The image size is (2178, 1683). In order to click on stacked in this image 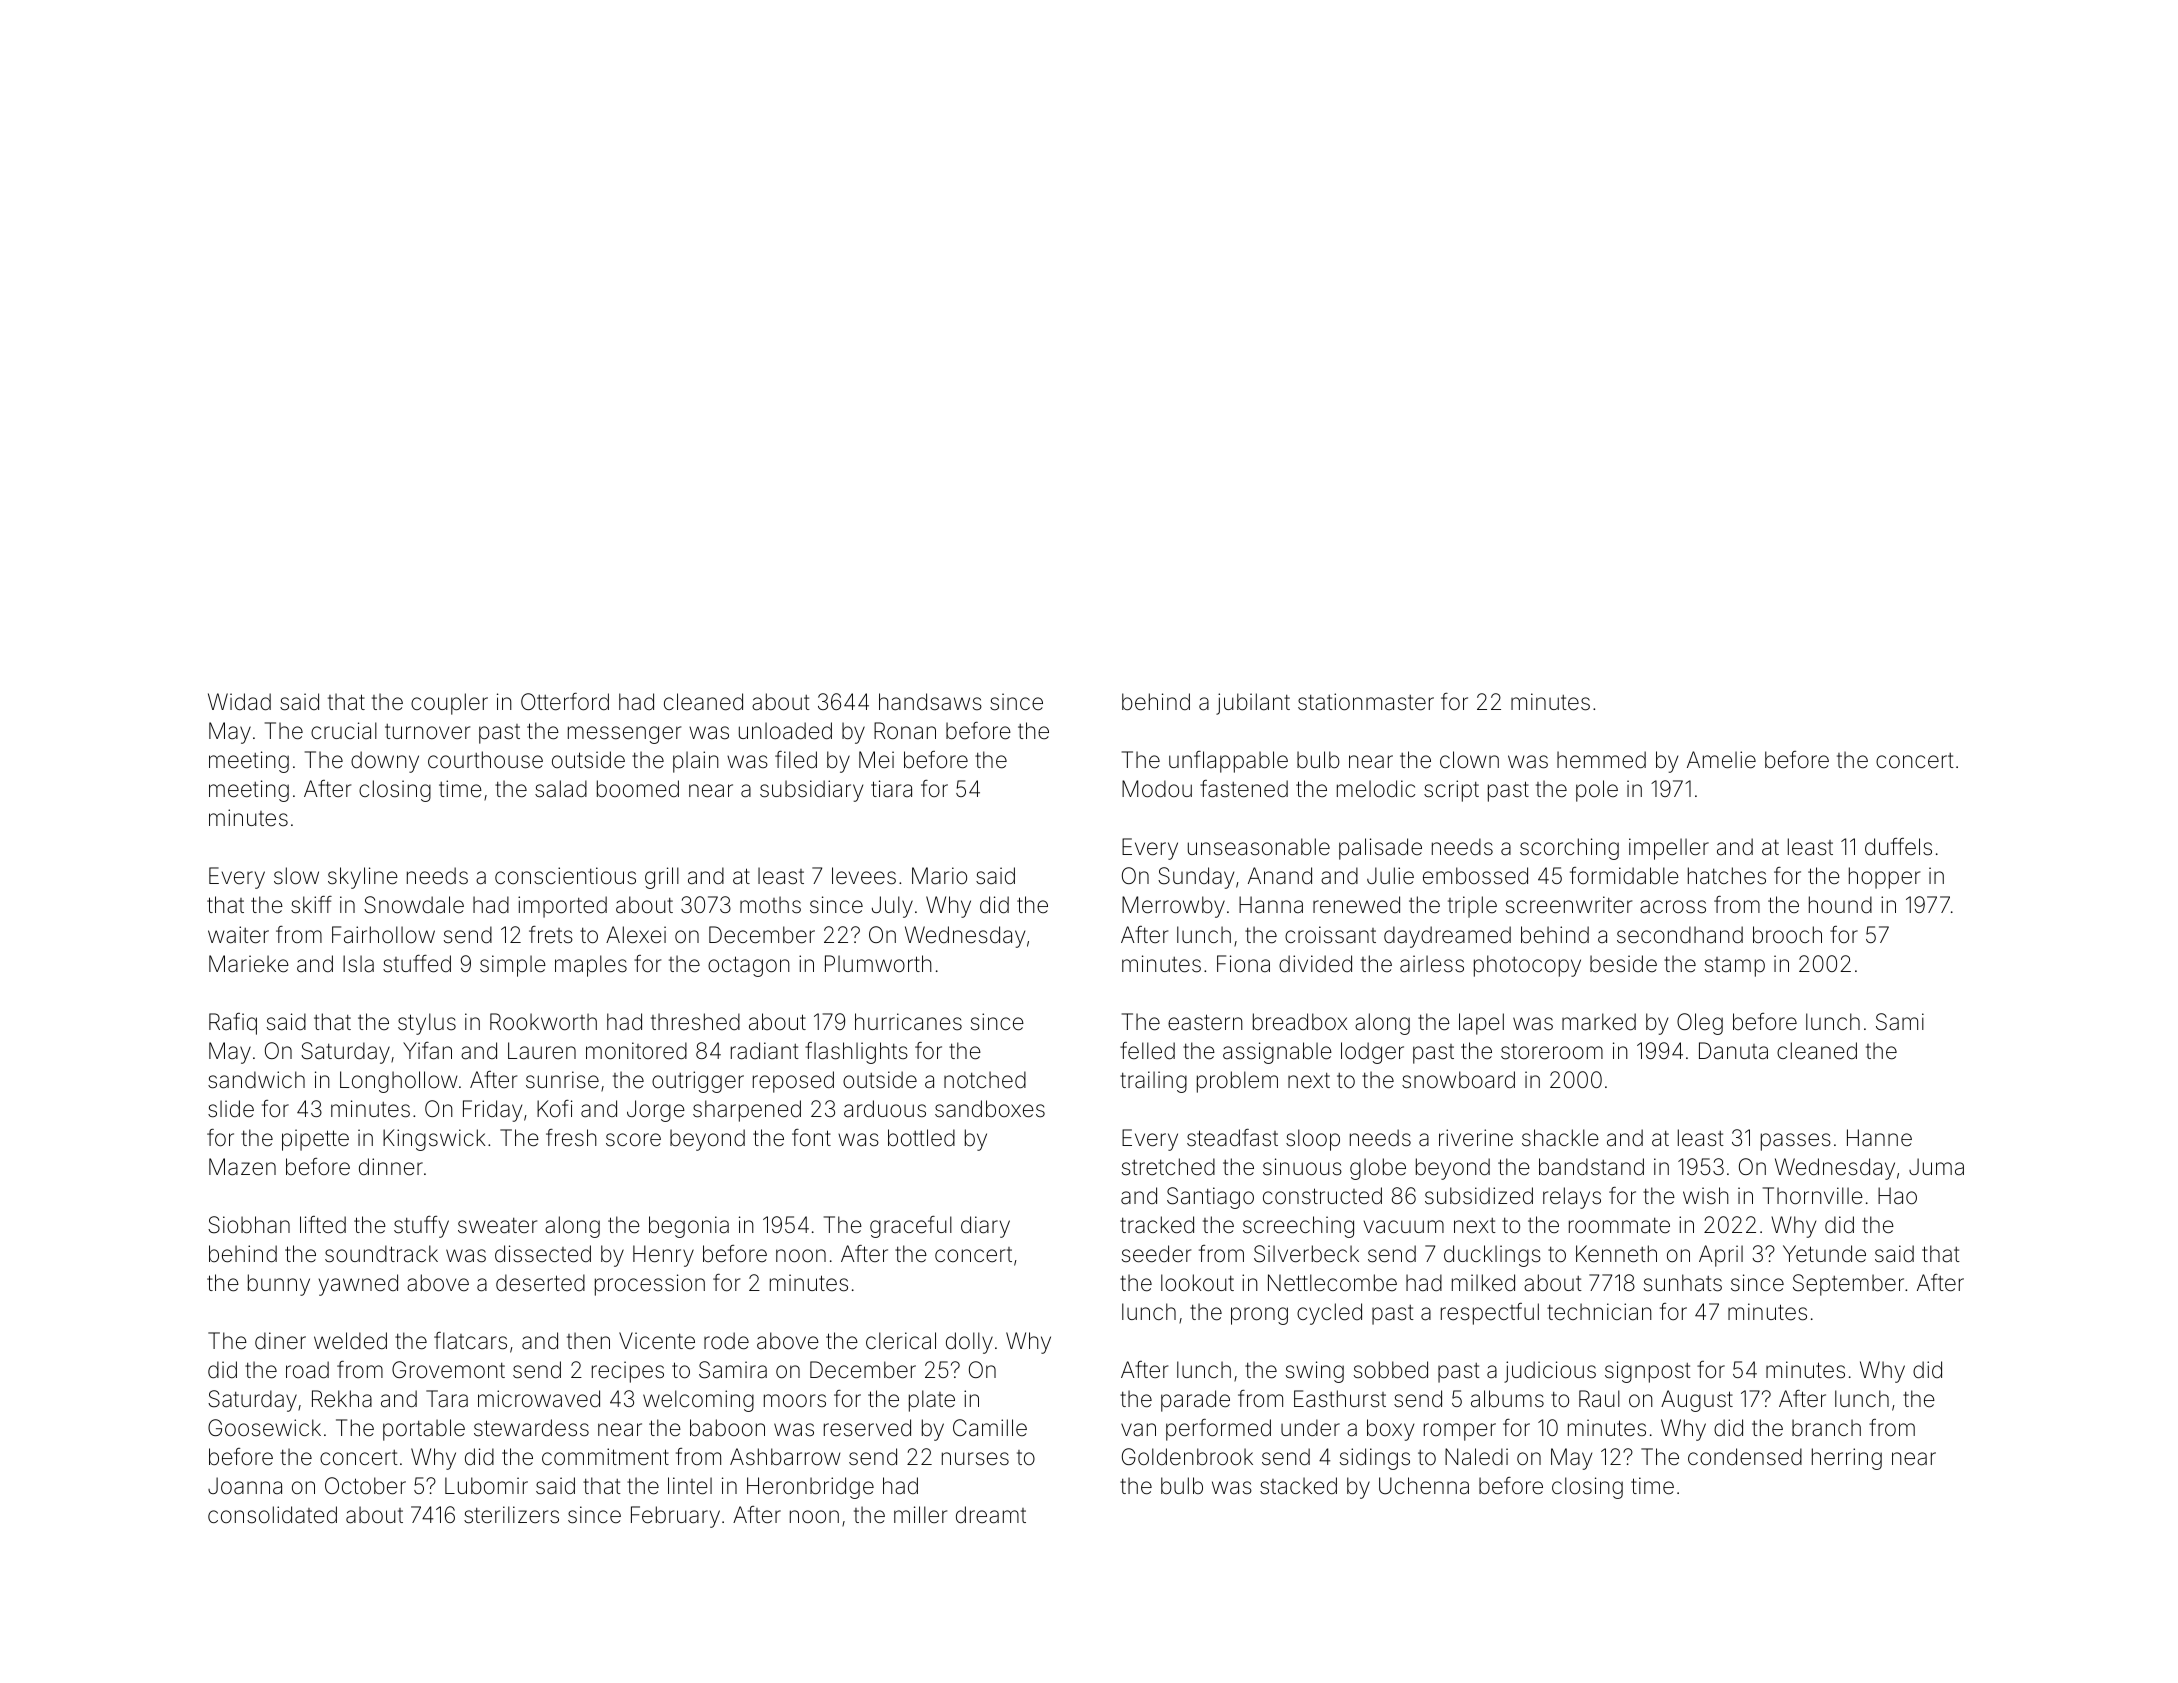, I will do `click(1298, 1486)`.
